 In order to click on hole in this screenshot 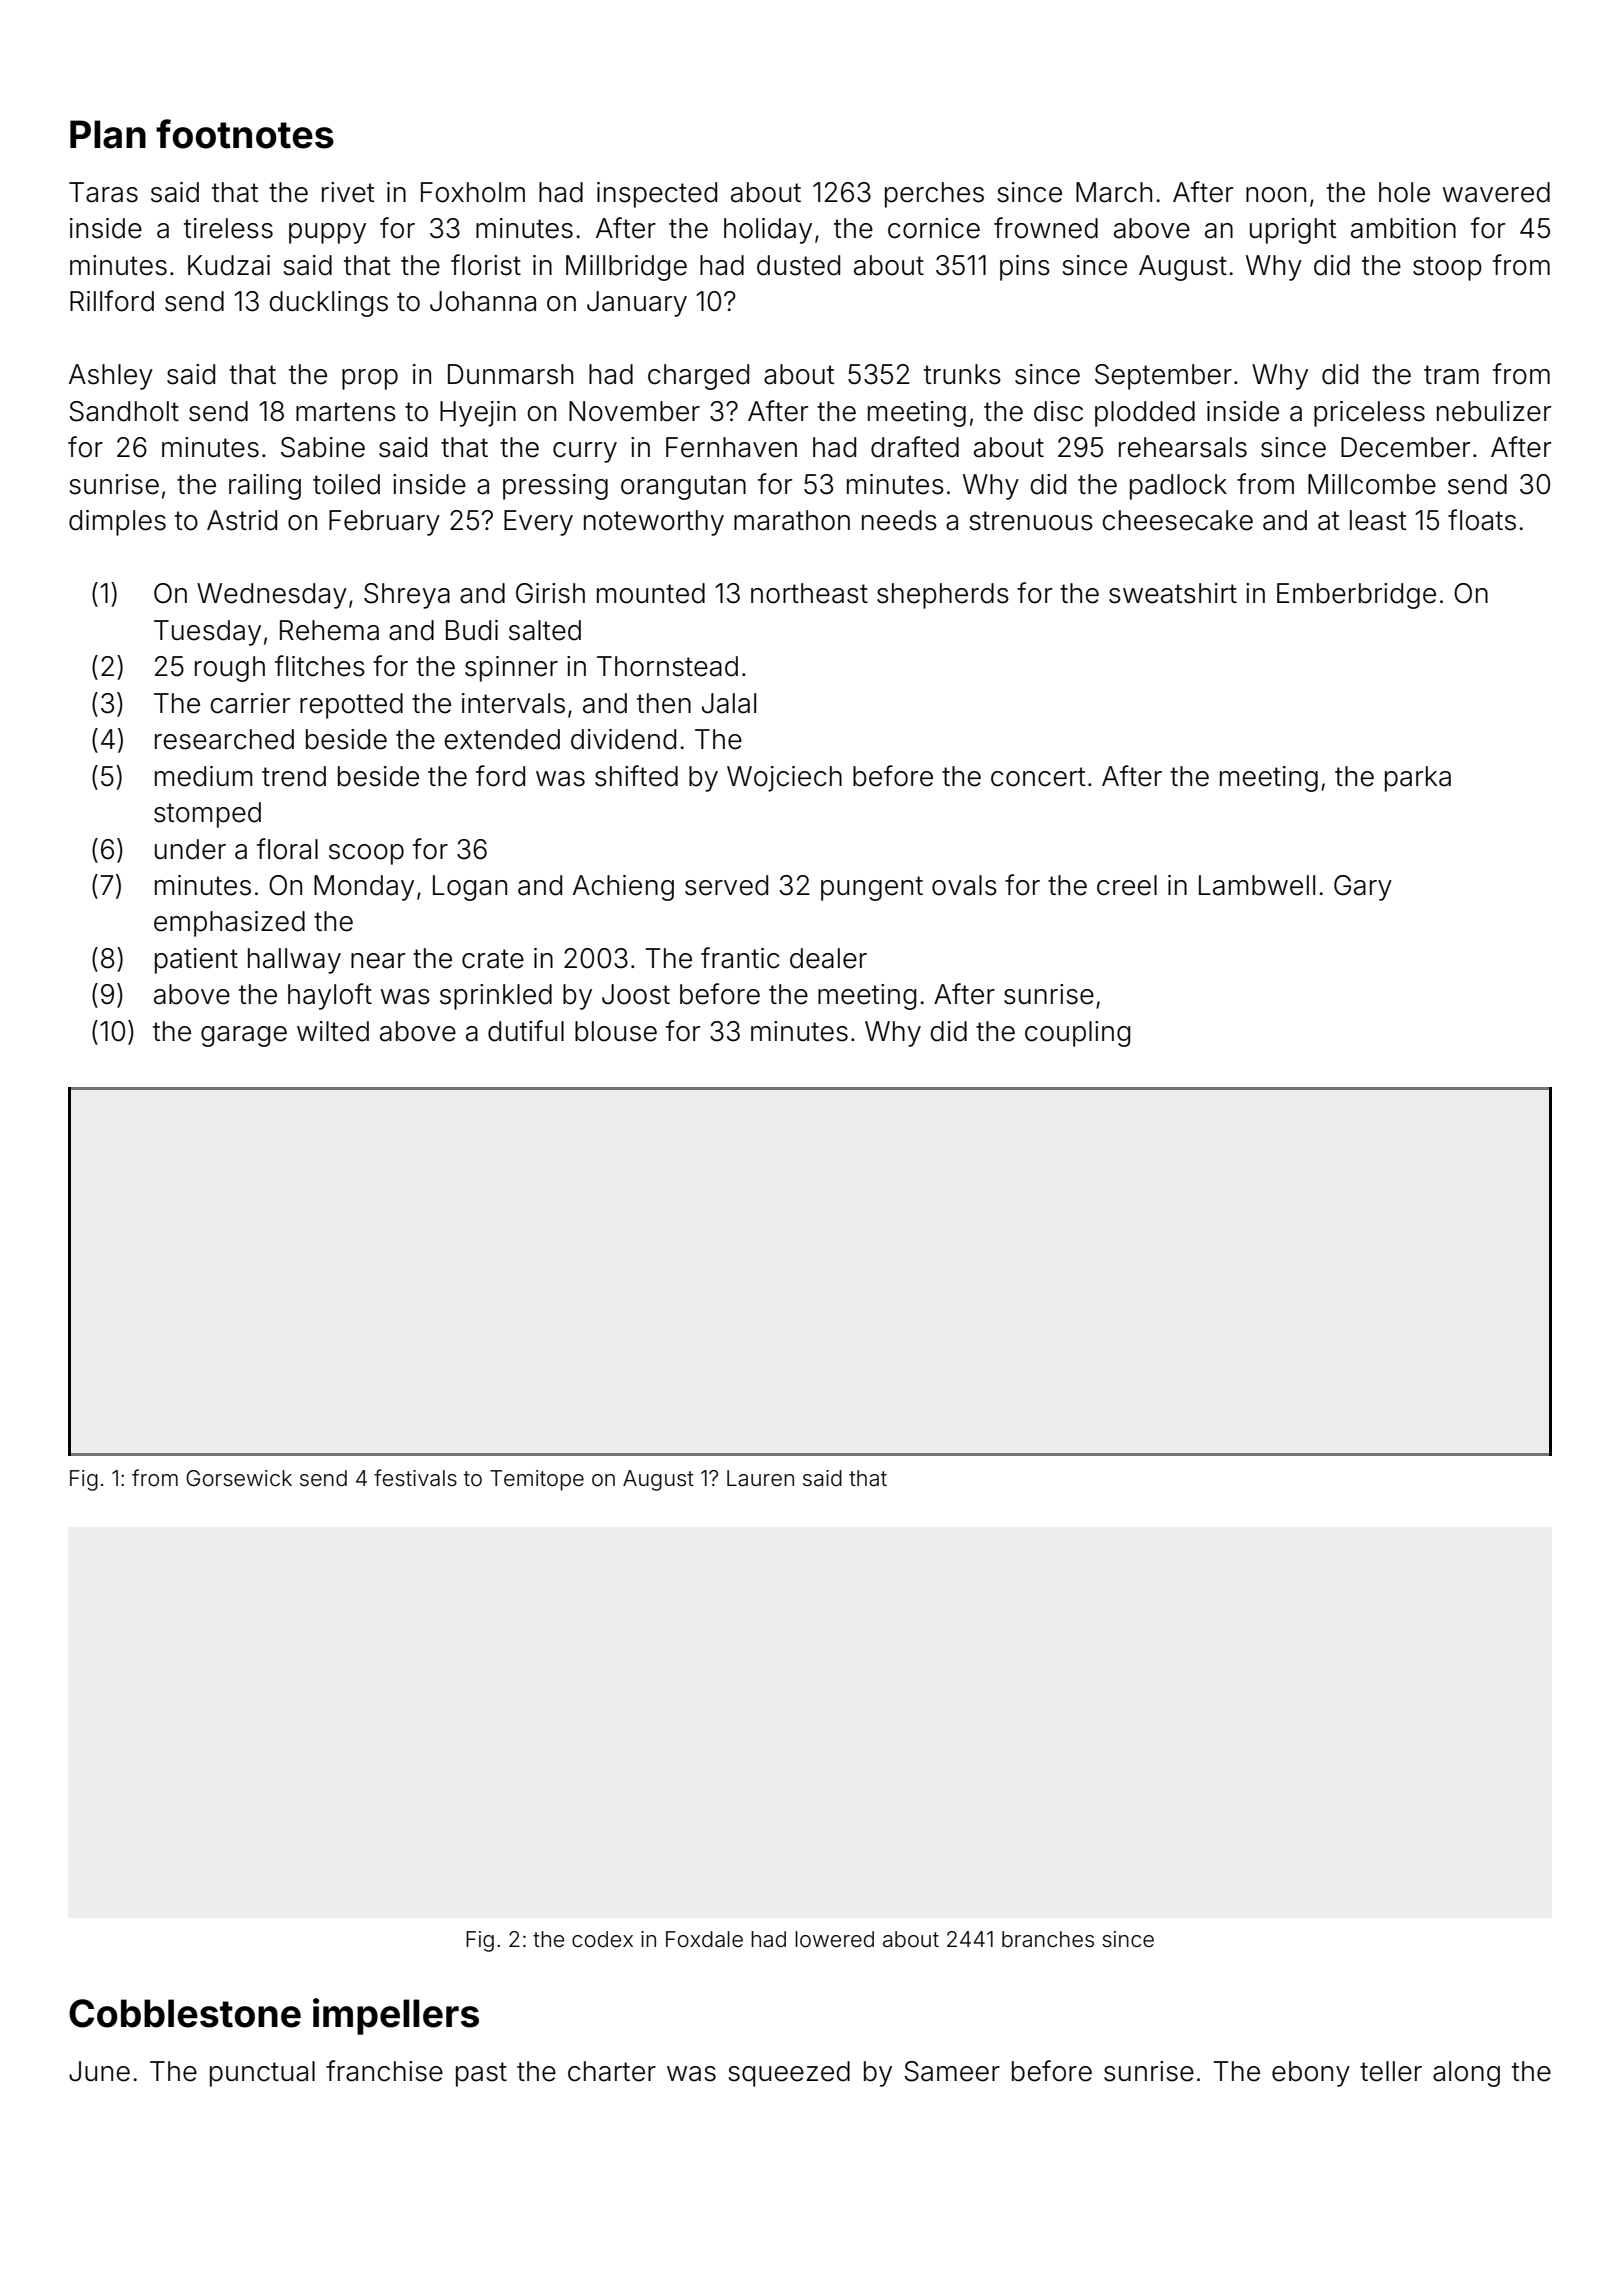, I will do `click(1404, 192)`.
